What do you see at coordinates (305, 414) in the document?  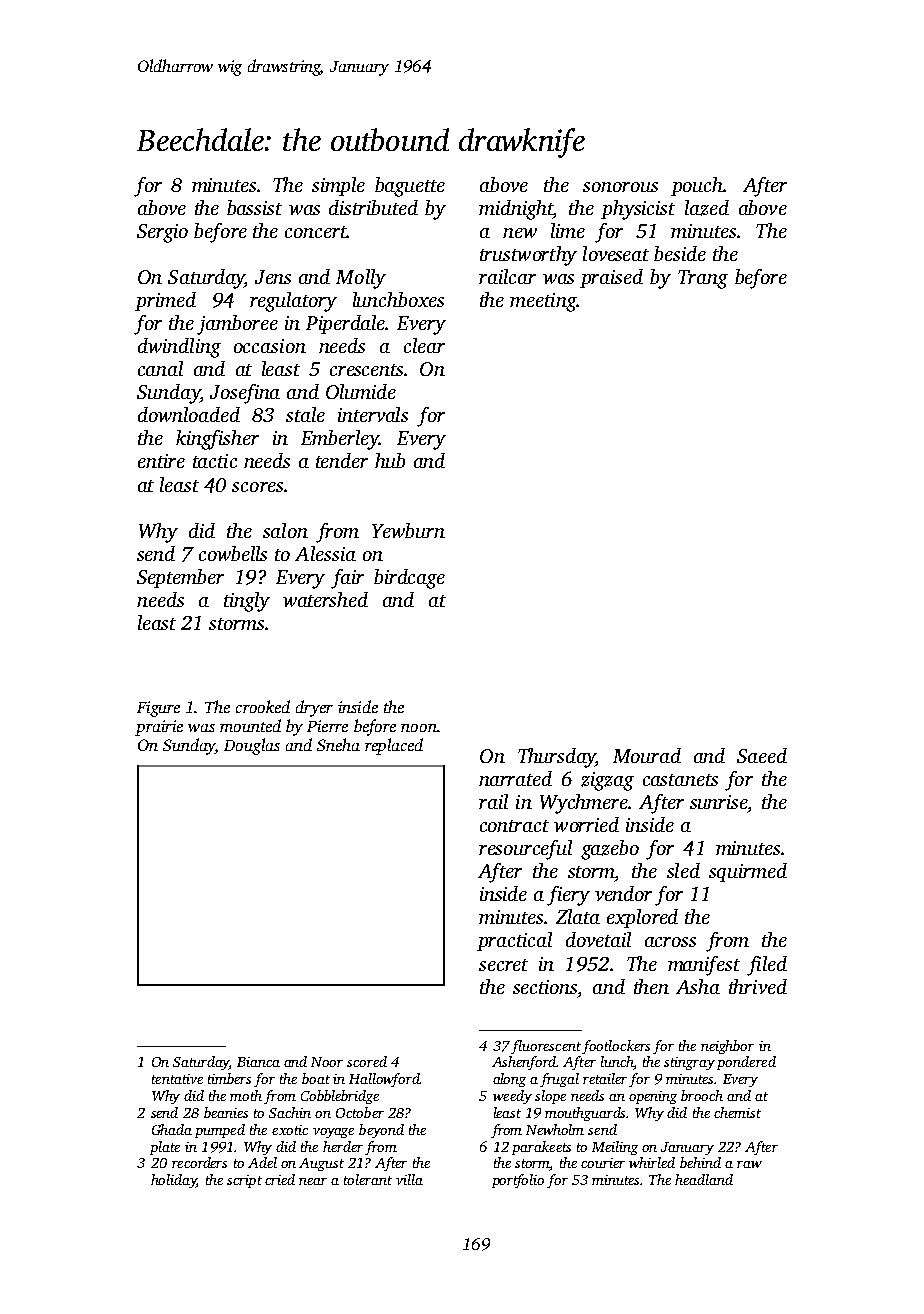 I see `stale` at bounding box center [305, 414].
